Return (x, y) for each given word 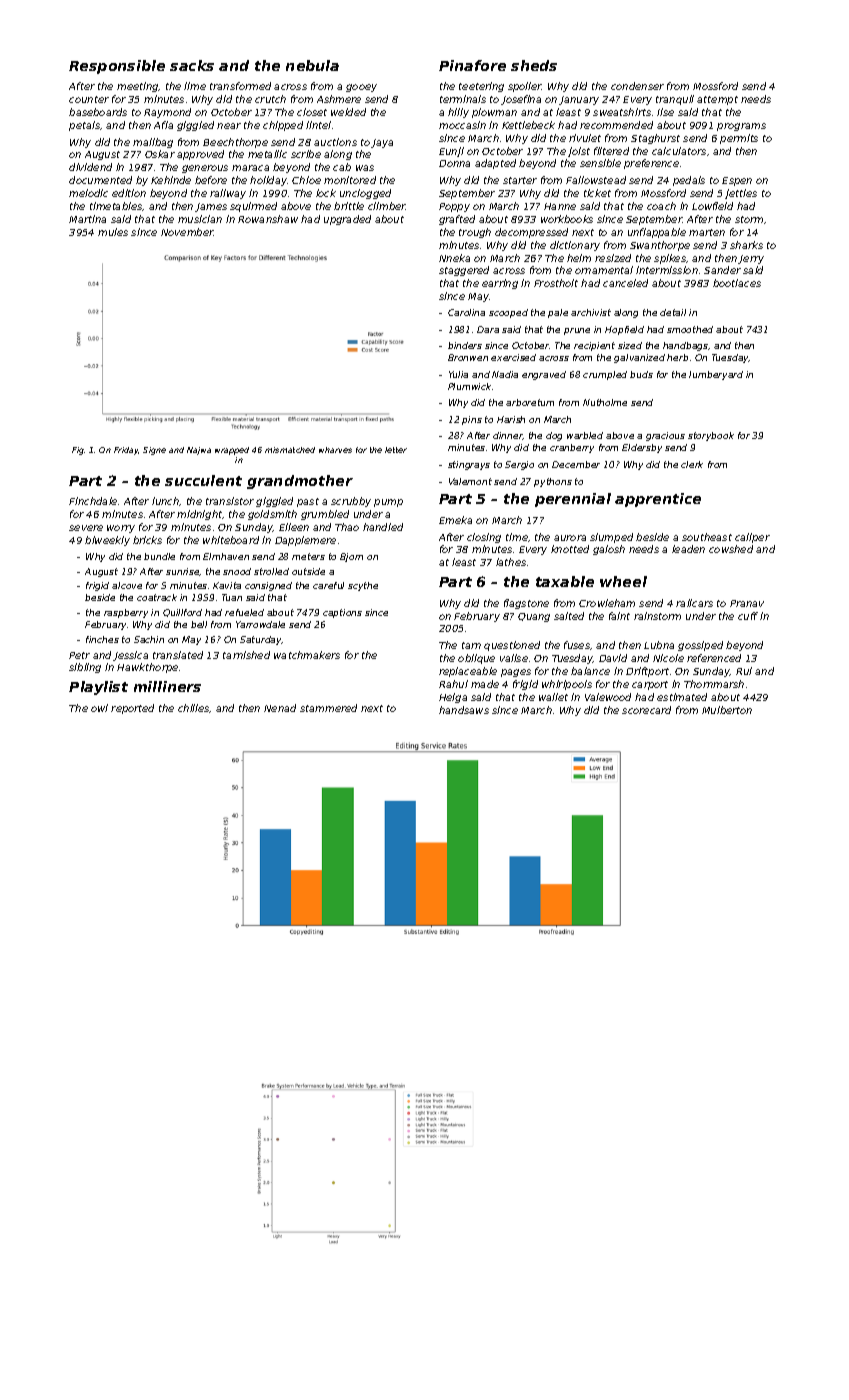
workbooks (567, 219)
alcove (127, 585)
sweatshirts (622, 112)
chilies (194, 708)
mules (113, 232)
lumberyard (716, 375)
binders (465, 345)
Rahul (453, 684)
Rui (744, 671)
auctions (335, 142)
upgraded (347, 220)
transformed (240, 86)
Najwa (199, 451)
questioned (512, 646)
